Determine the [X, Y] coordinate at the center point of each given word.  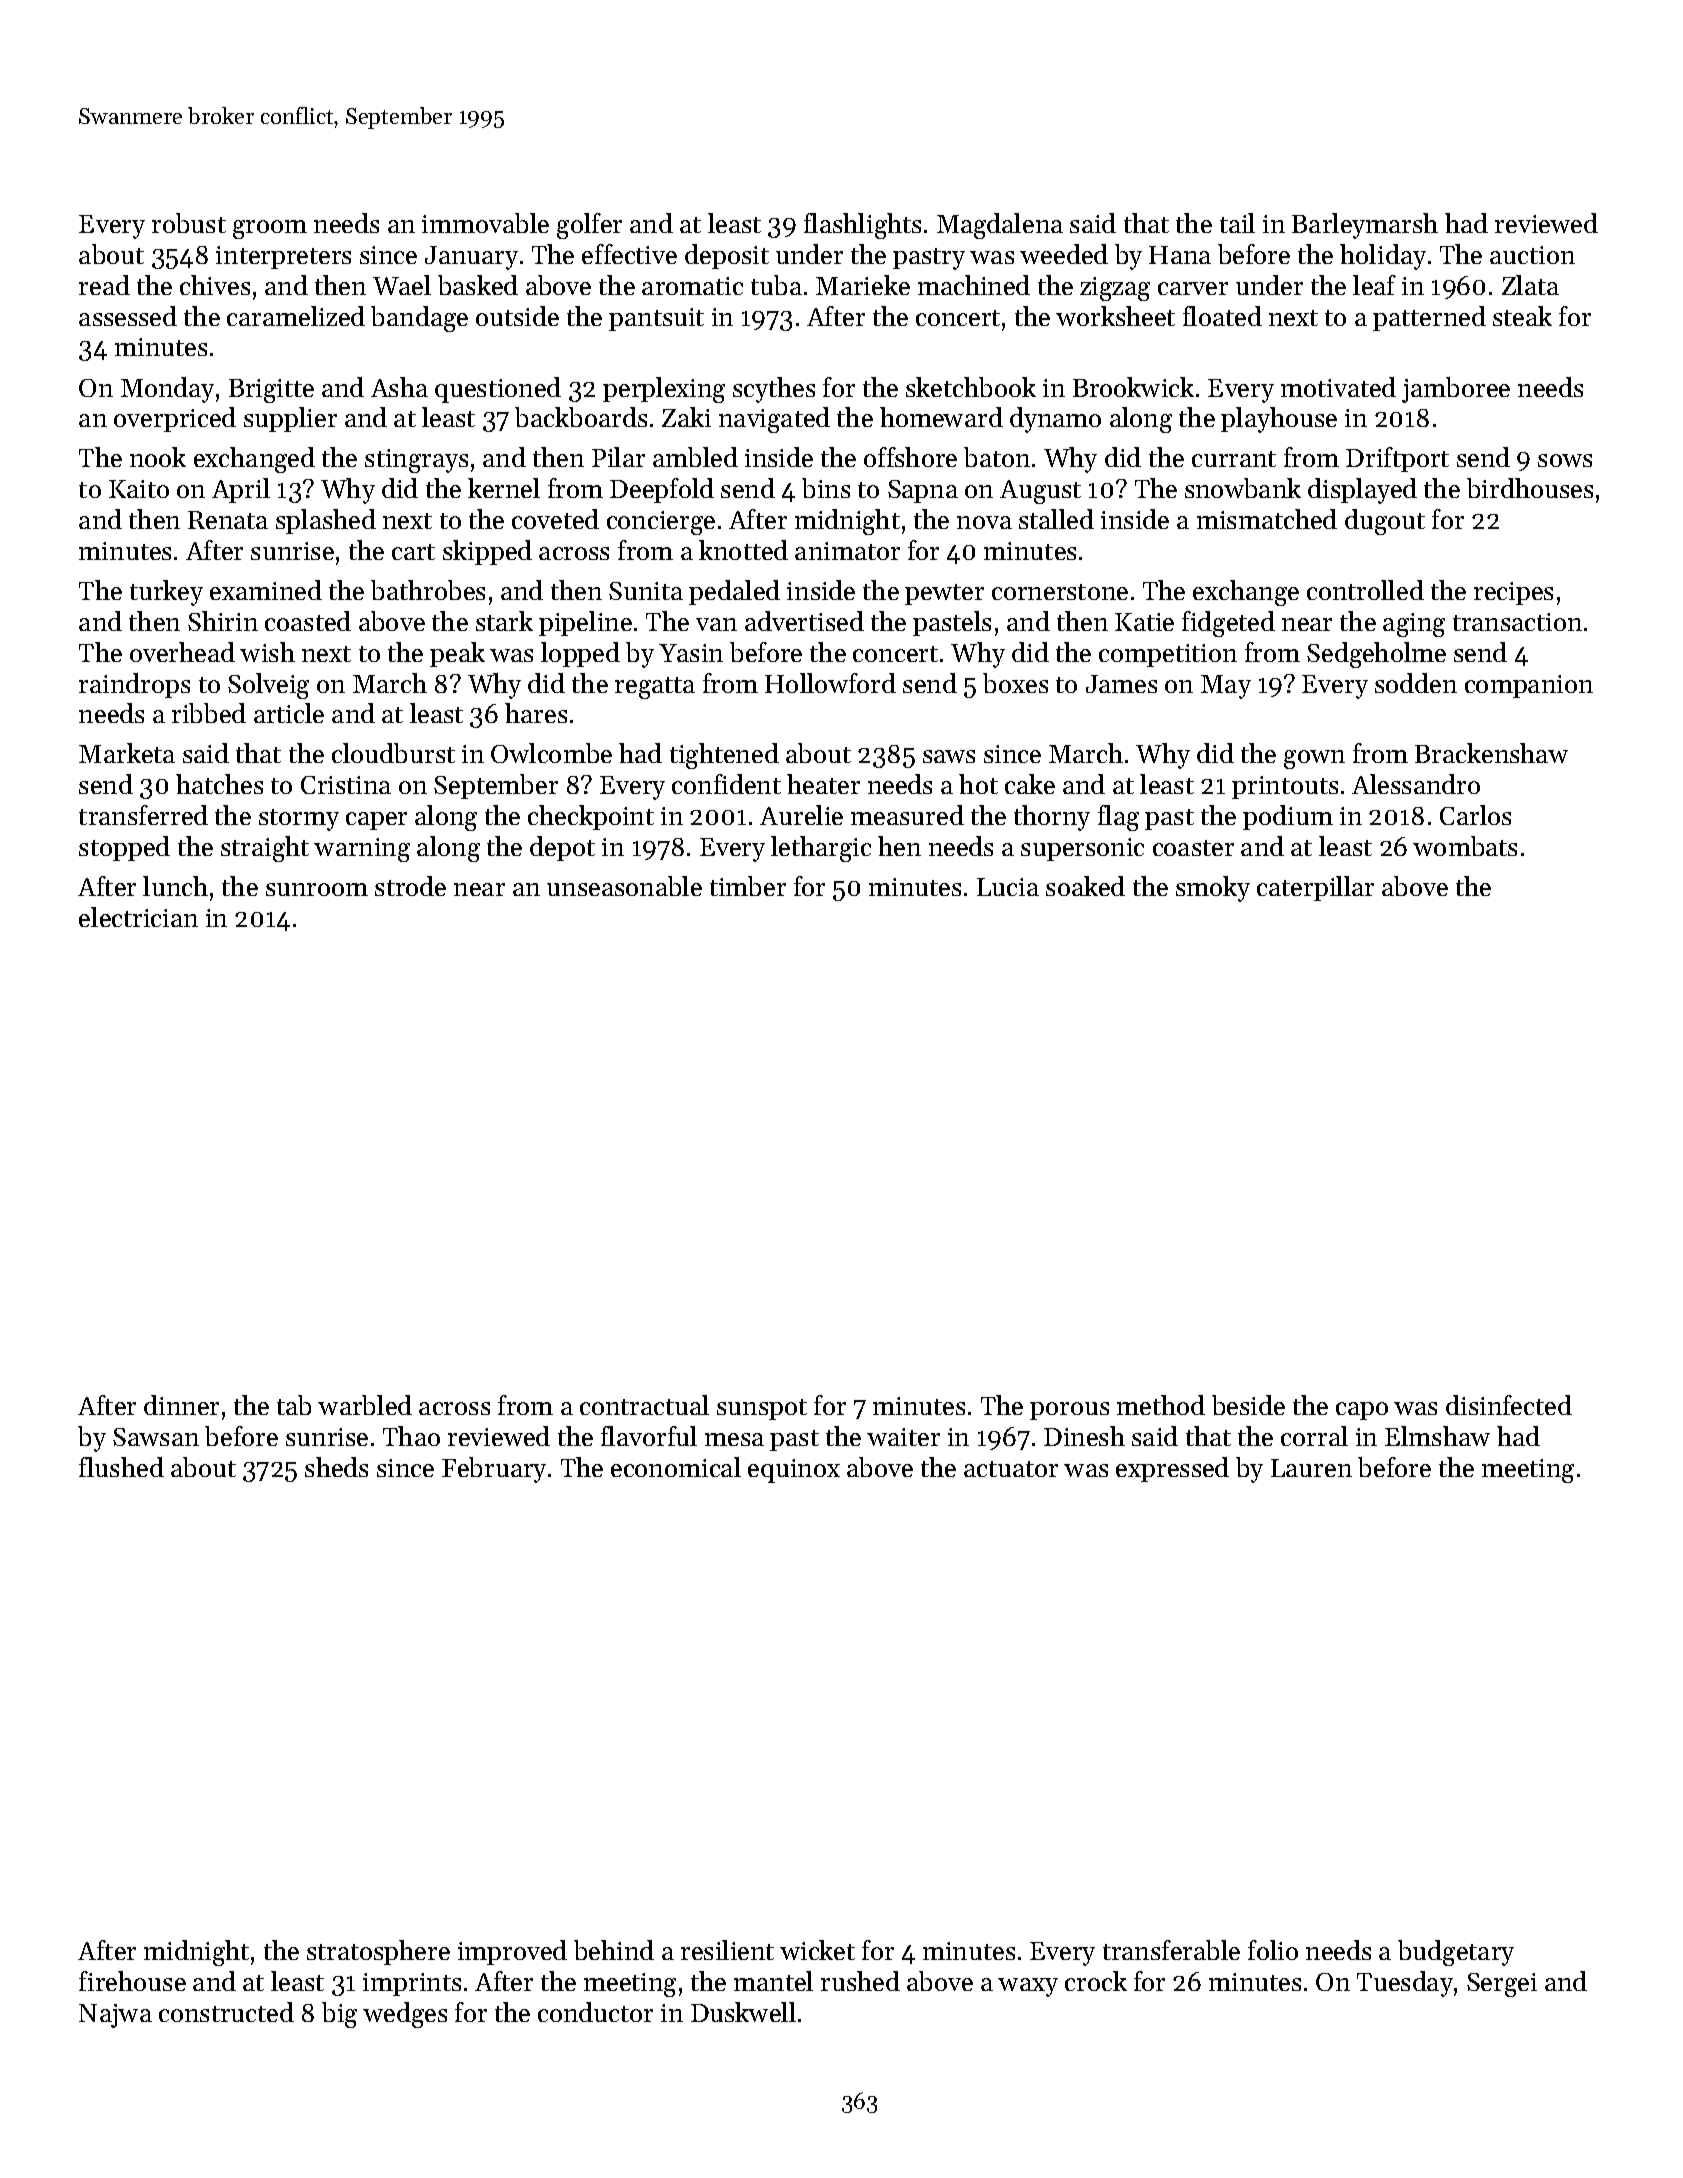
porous [1069, 1411]
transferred [143, 815]
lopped [580, 654]
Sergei [1502, 1985]
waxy [1028, 1987]
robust [189, 223]
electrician [138, 917]
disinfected [1509, 1405]
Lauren [1311, 1468]
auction [1532, 255]
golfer [589, 226]
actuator [1011, 1469]
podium [1288, 817]
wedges [405, 2015]
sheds [336, 1467]
